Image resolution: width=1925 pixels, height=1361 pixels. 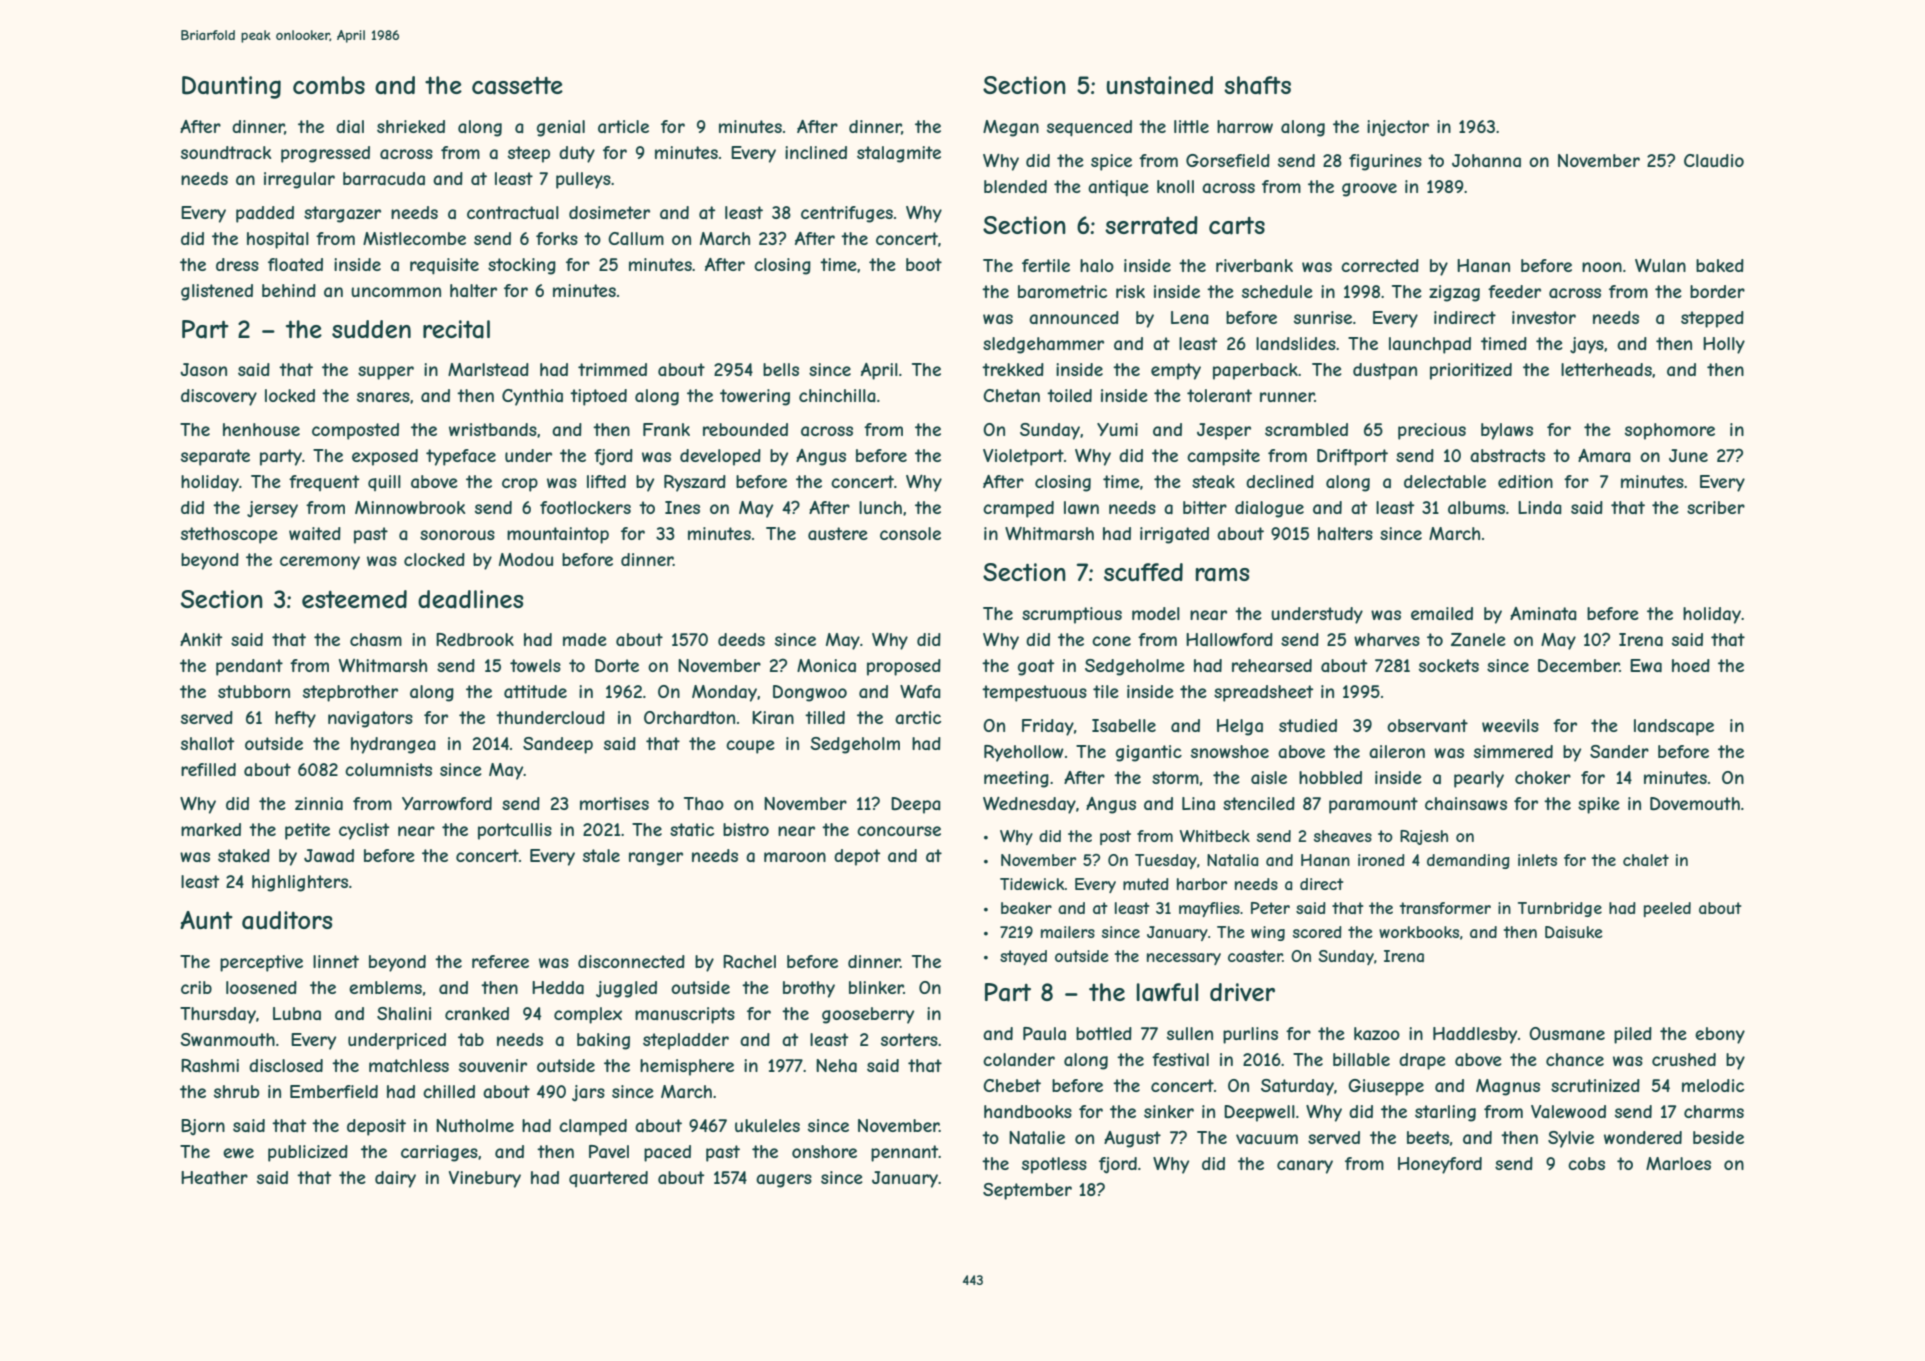 What do you see at coordinates (1175, 186) in the screenshot?
I see `knoll` at bounding box center [1175, 186].
